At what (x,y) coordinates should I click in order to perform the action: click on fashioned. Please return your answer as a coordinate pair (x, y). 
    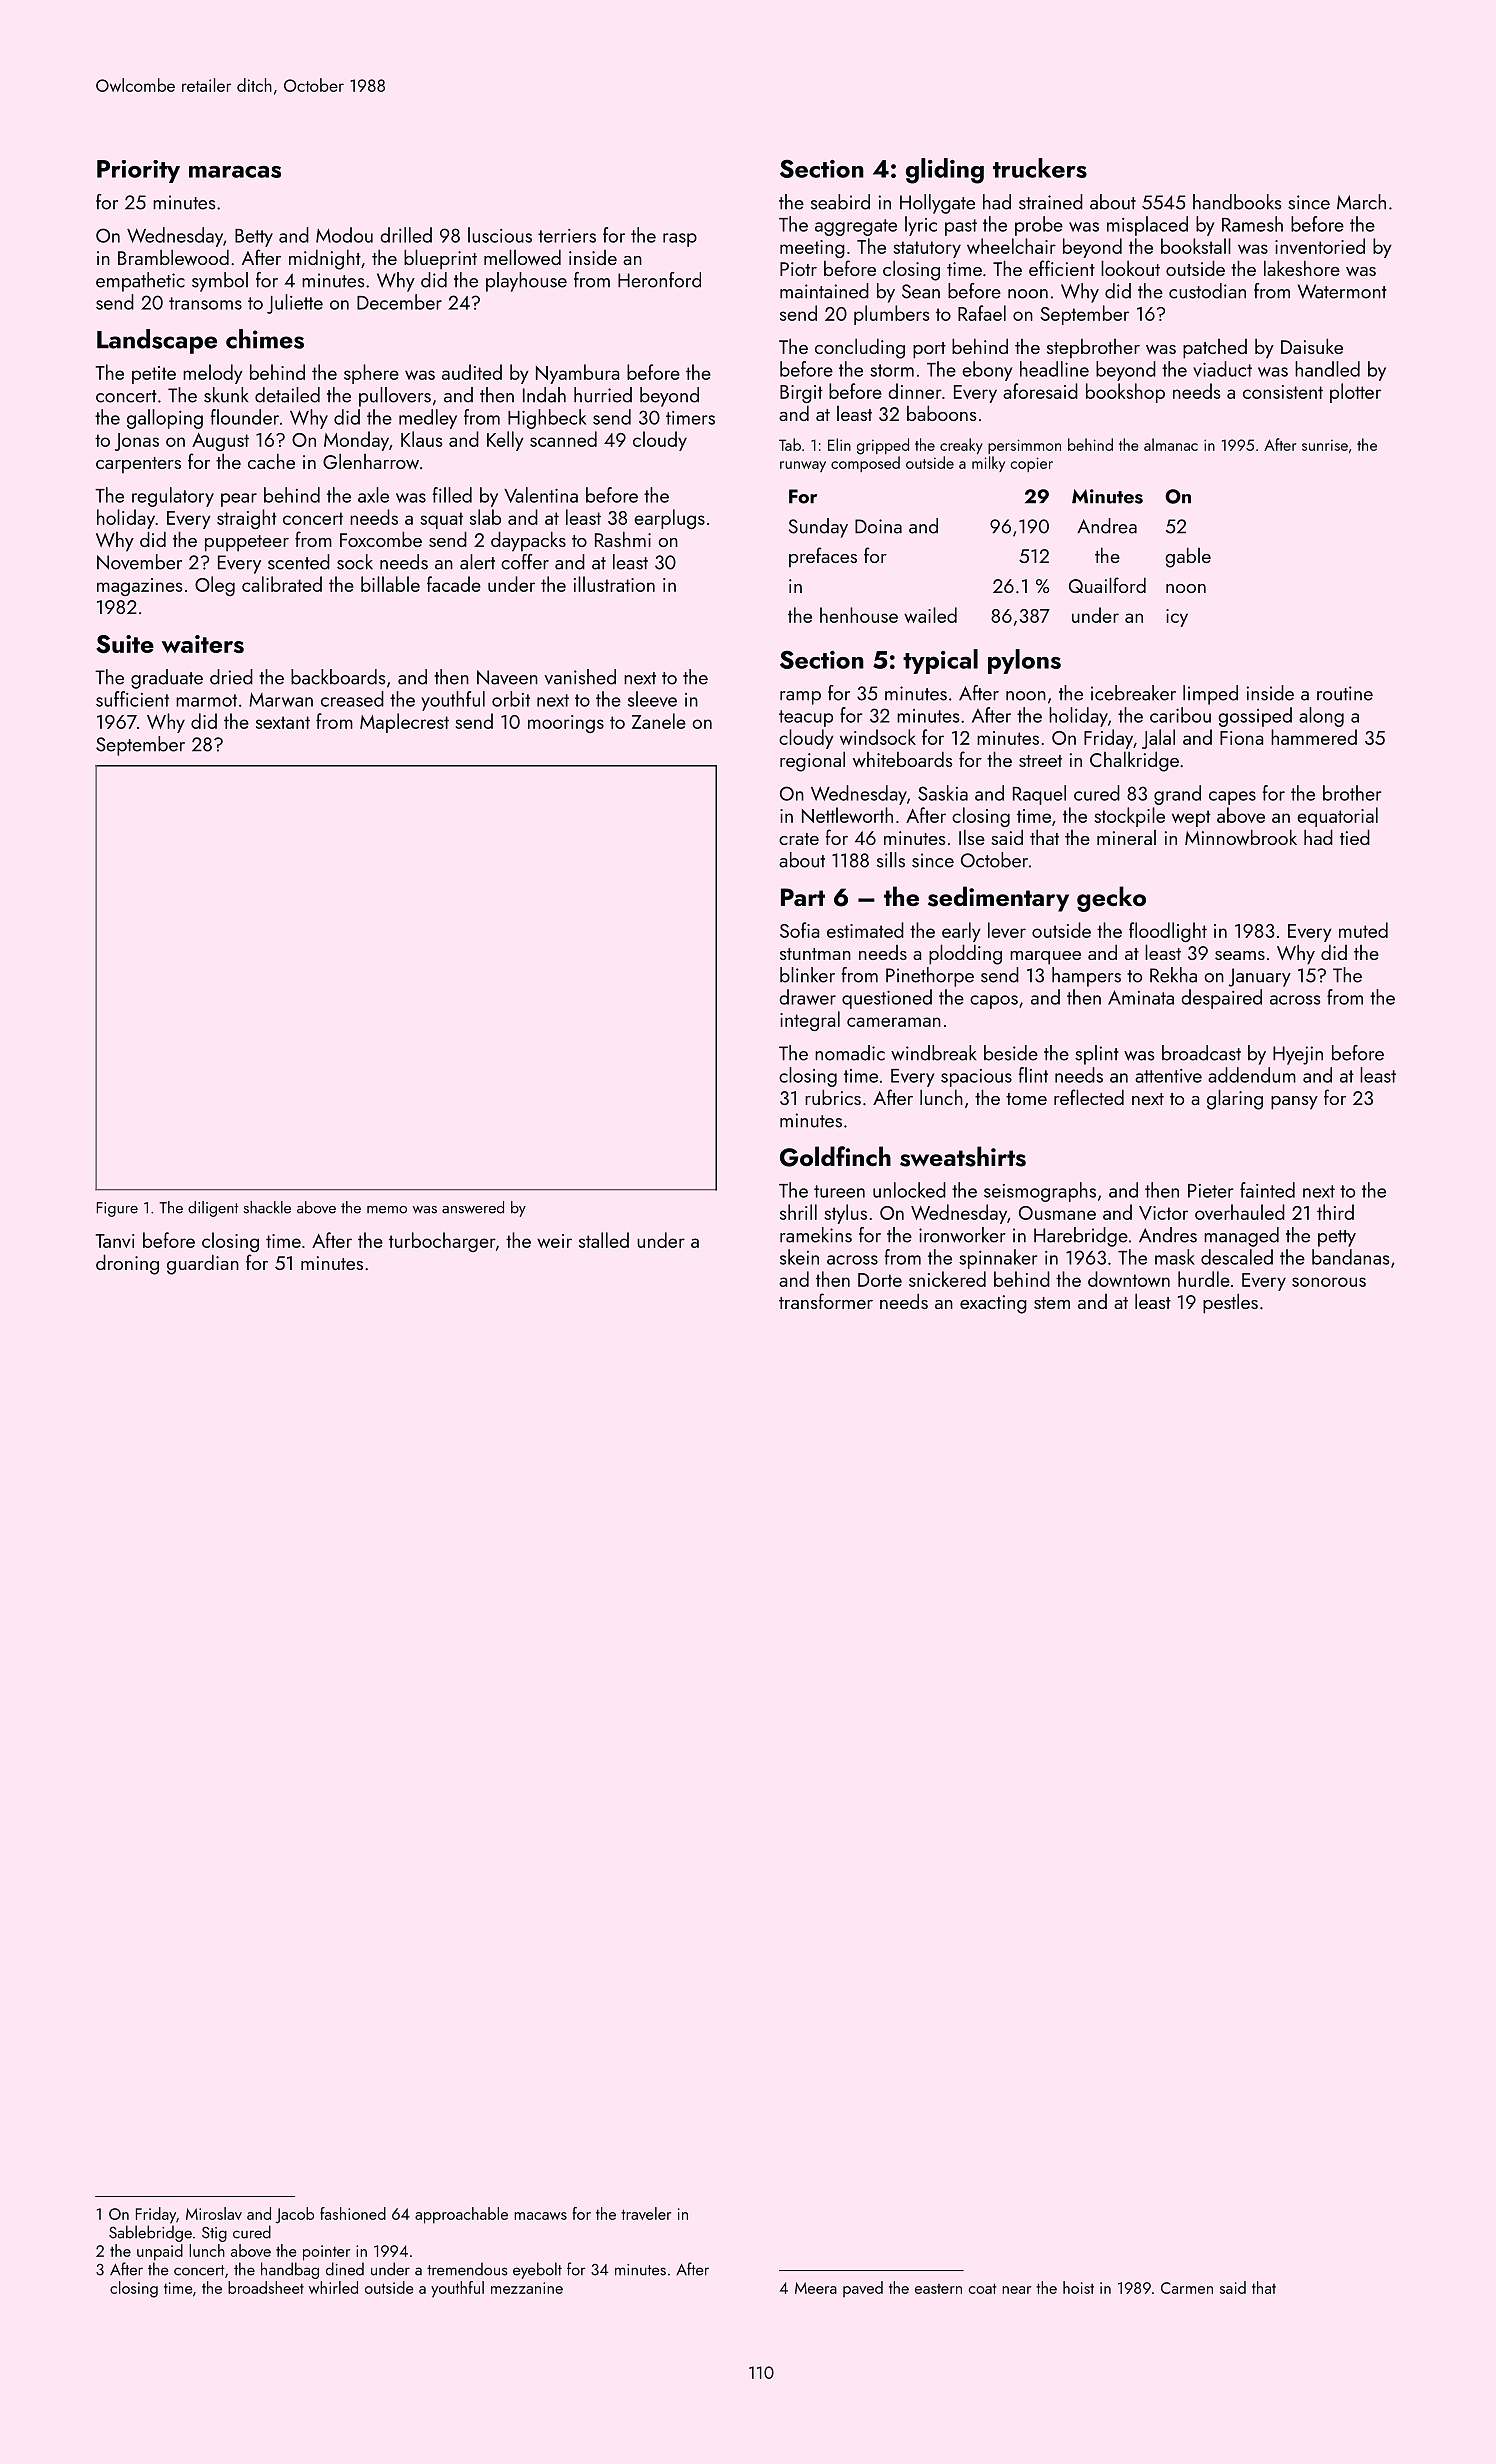
    Looking at the image, I should click on (353, 2213).
